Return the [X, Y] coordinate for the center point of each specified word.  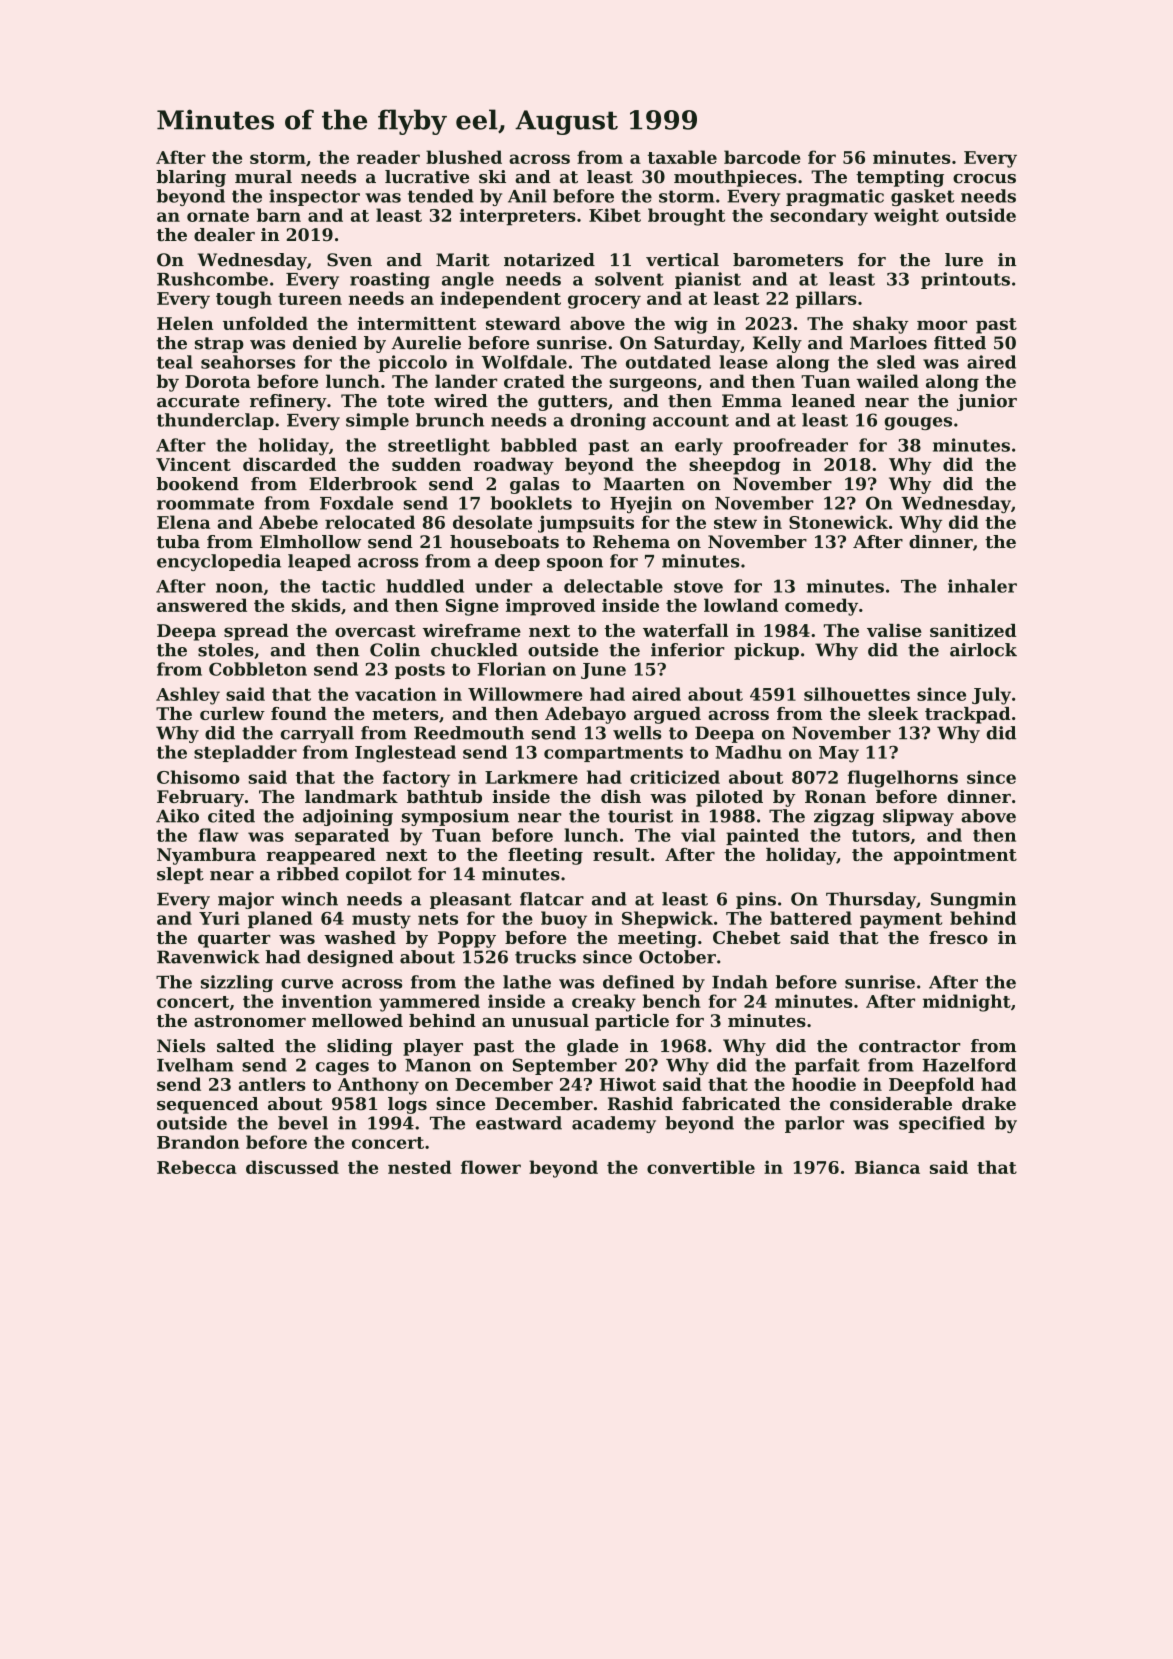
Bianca [887, 1167]
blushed [464, 157]
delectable [613, 586]
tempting [900, 178]
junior [987, 402]
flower [491, 1167]
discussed [292, 1167]
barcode [762, 157]
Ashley [188, 696]
